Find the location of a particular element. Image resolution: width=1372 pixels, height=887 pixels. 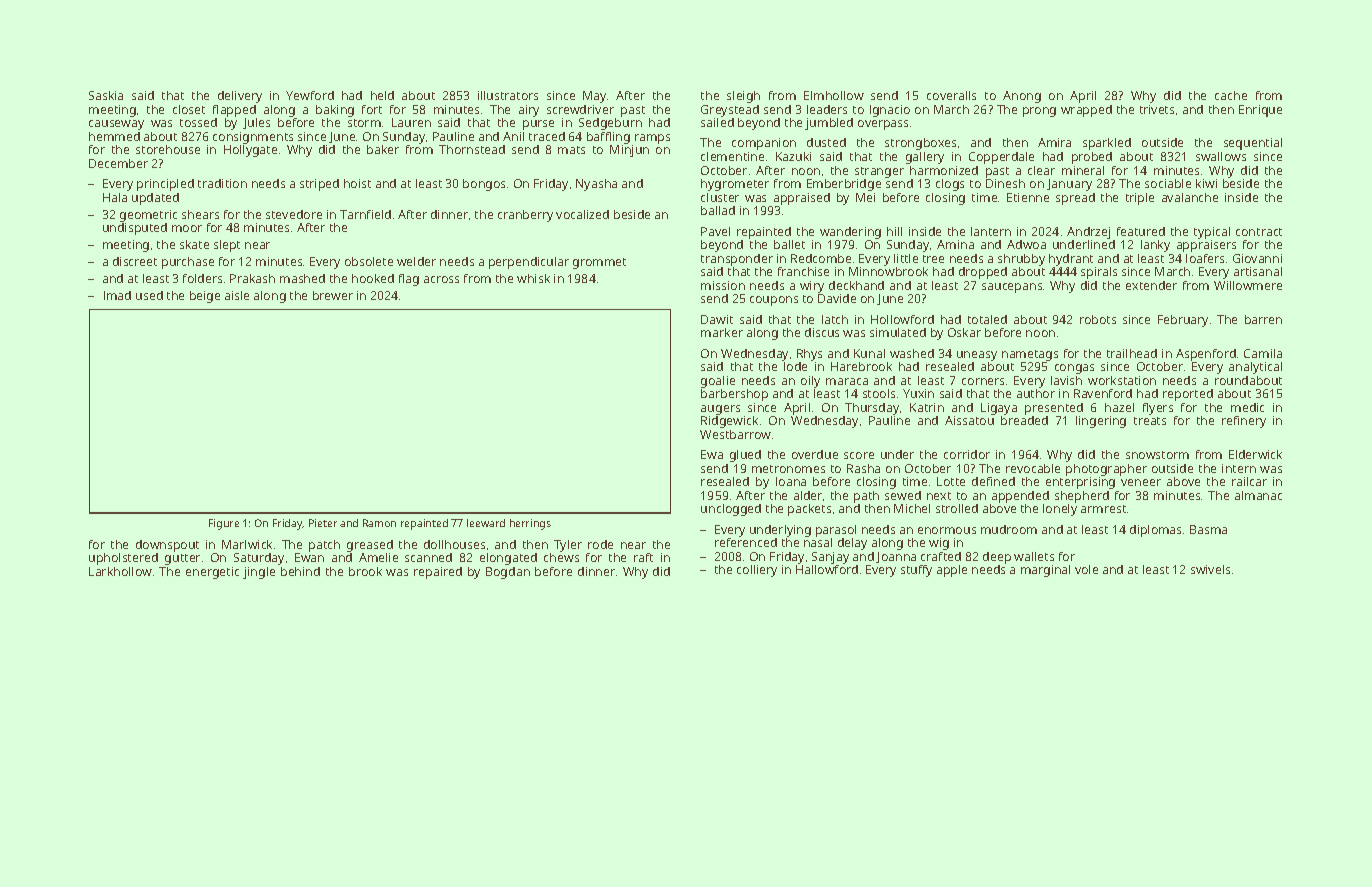

saucepans is located at coordinates (1012, 288).
